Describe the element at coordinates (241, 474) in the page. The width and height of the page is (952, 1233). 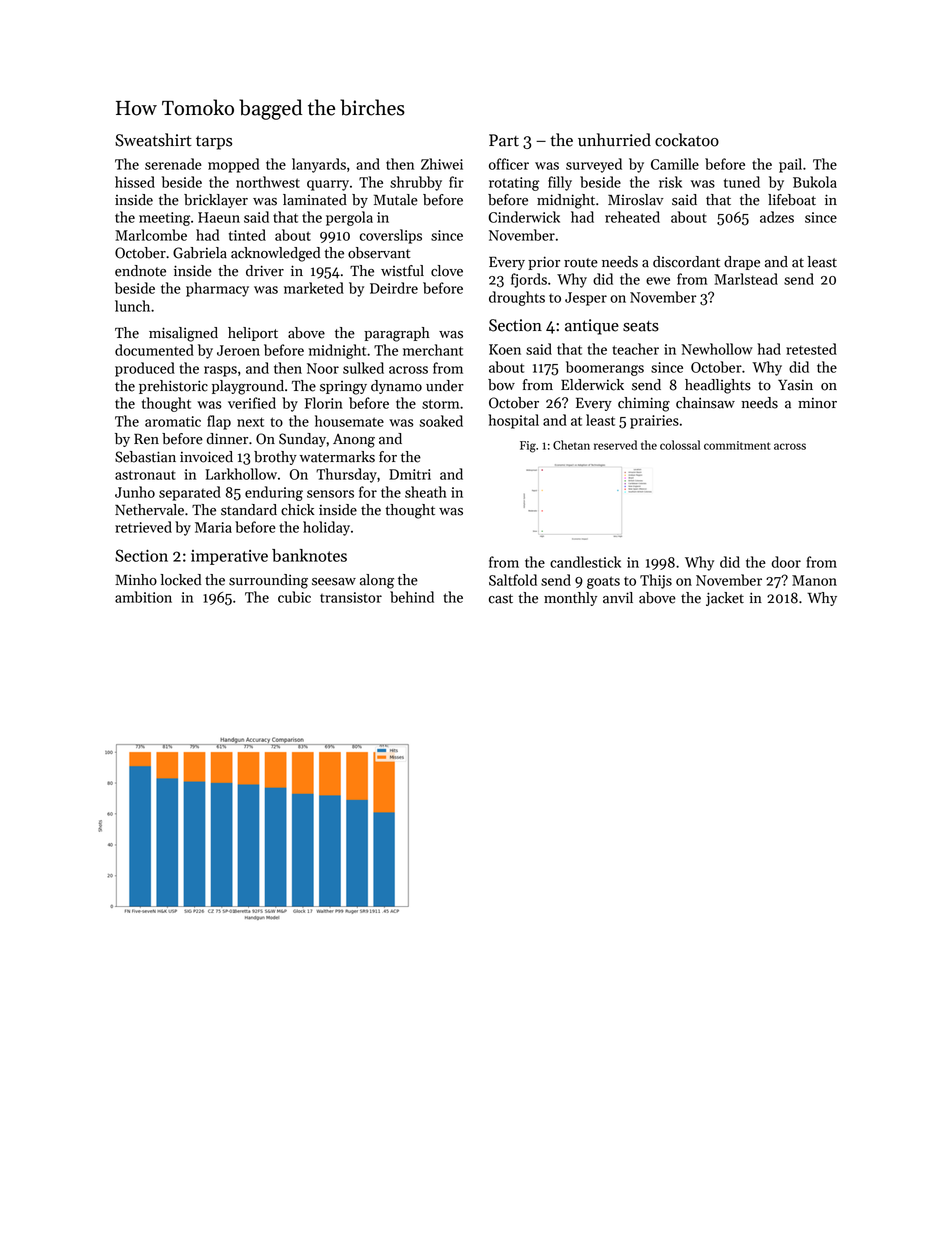
I see `Larkhollow` at that location.
